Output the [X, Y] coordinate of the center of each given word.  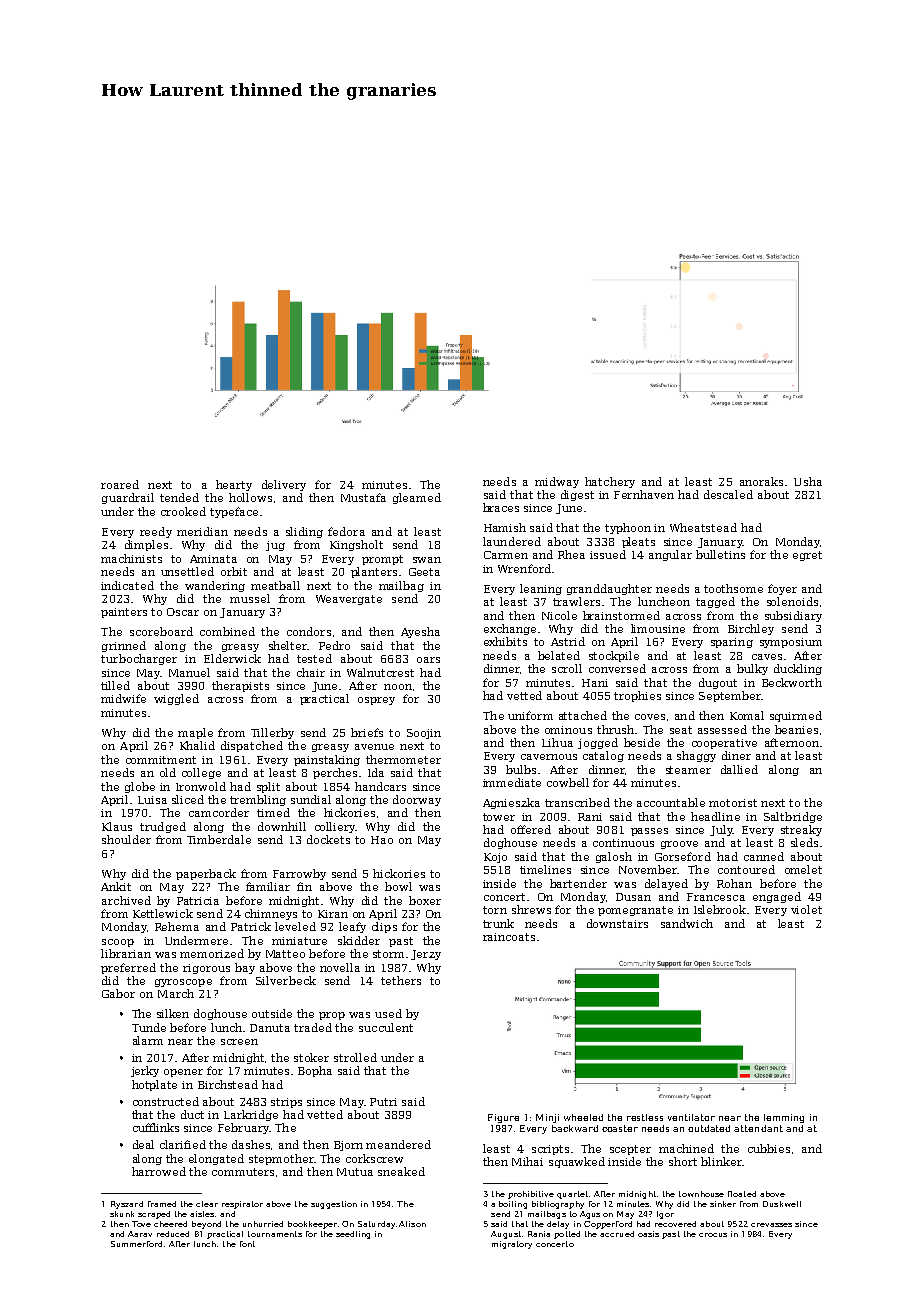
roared [120, 484]
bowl [398, 886]
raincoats [509, 937]
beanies [796, 729]
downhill [282, 826]
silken [173, 1013]
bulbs [521, 769]
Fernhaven [644, 494]
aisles [202, 1214]
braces [501, 507]
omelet [803, 869]
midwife [123, 698]
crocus [713, 1235]
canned [764, 856]
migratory [512, 1245]
